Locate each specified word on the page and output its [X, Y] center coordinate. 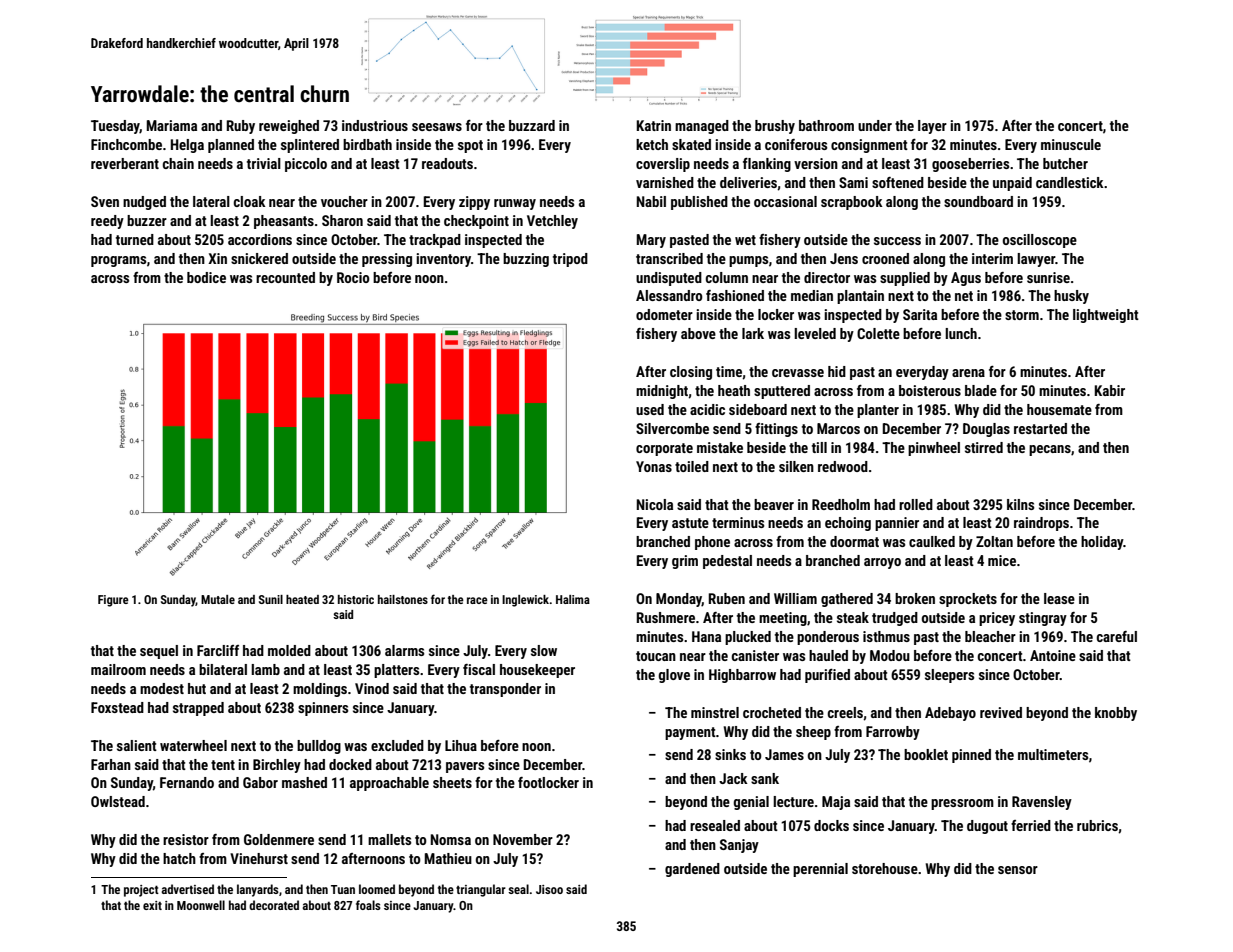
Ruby [241, 127]
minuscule [1071, 144]
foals [368, 905]
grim [685, 562]
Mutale [218, 599]
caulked [932, 541]
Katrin [654, 125]
